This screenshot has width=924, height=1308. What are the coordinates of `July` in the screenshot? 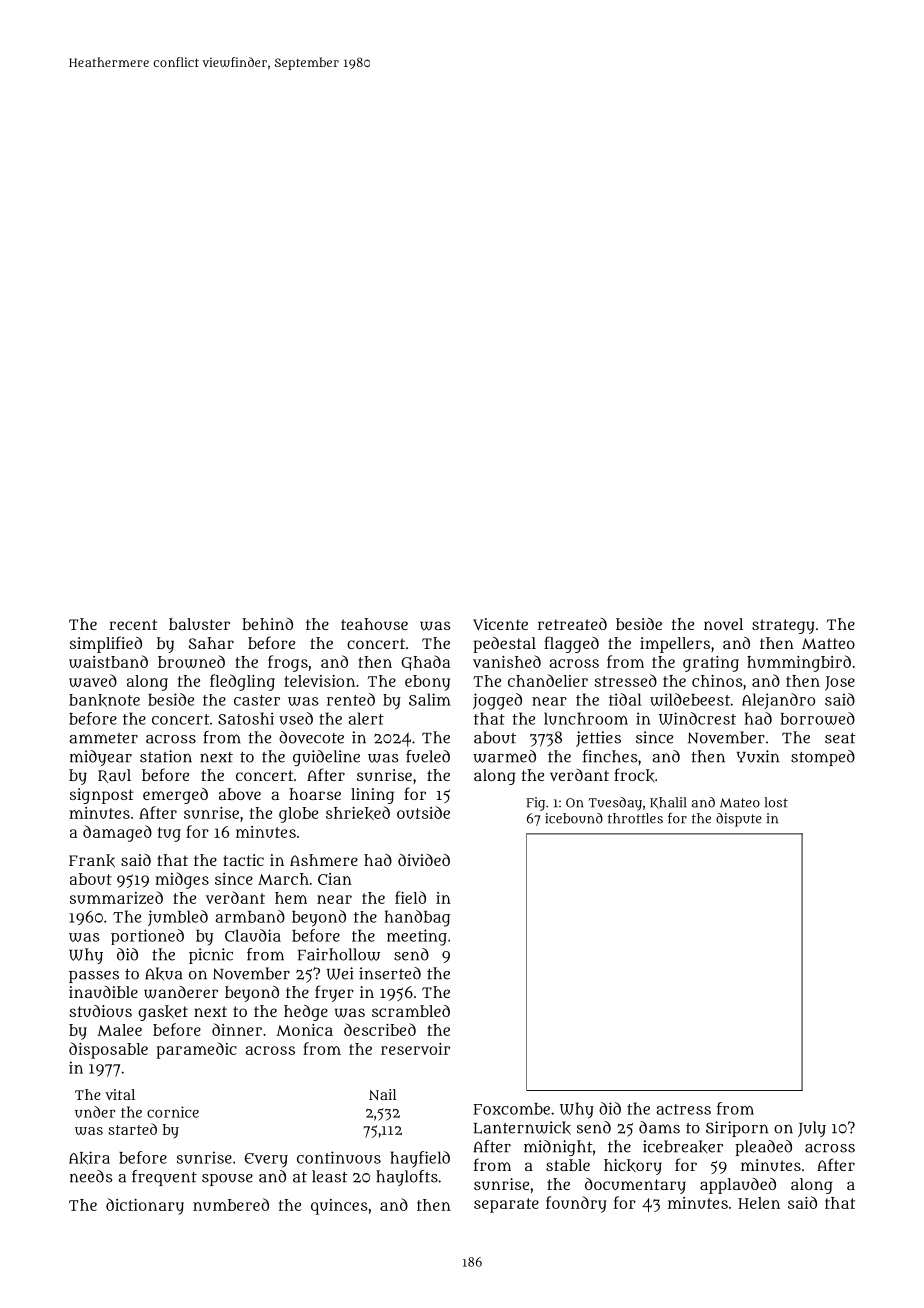 It's located at (812, 1129).
